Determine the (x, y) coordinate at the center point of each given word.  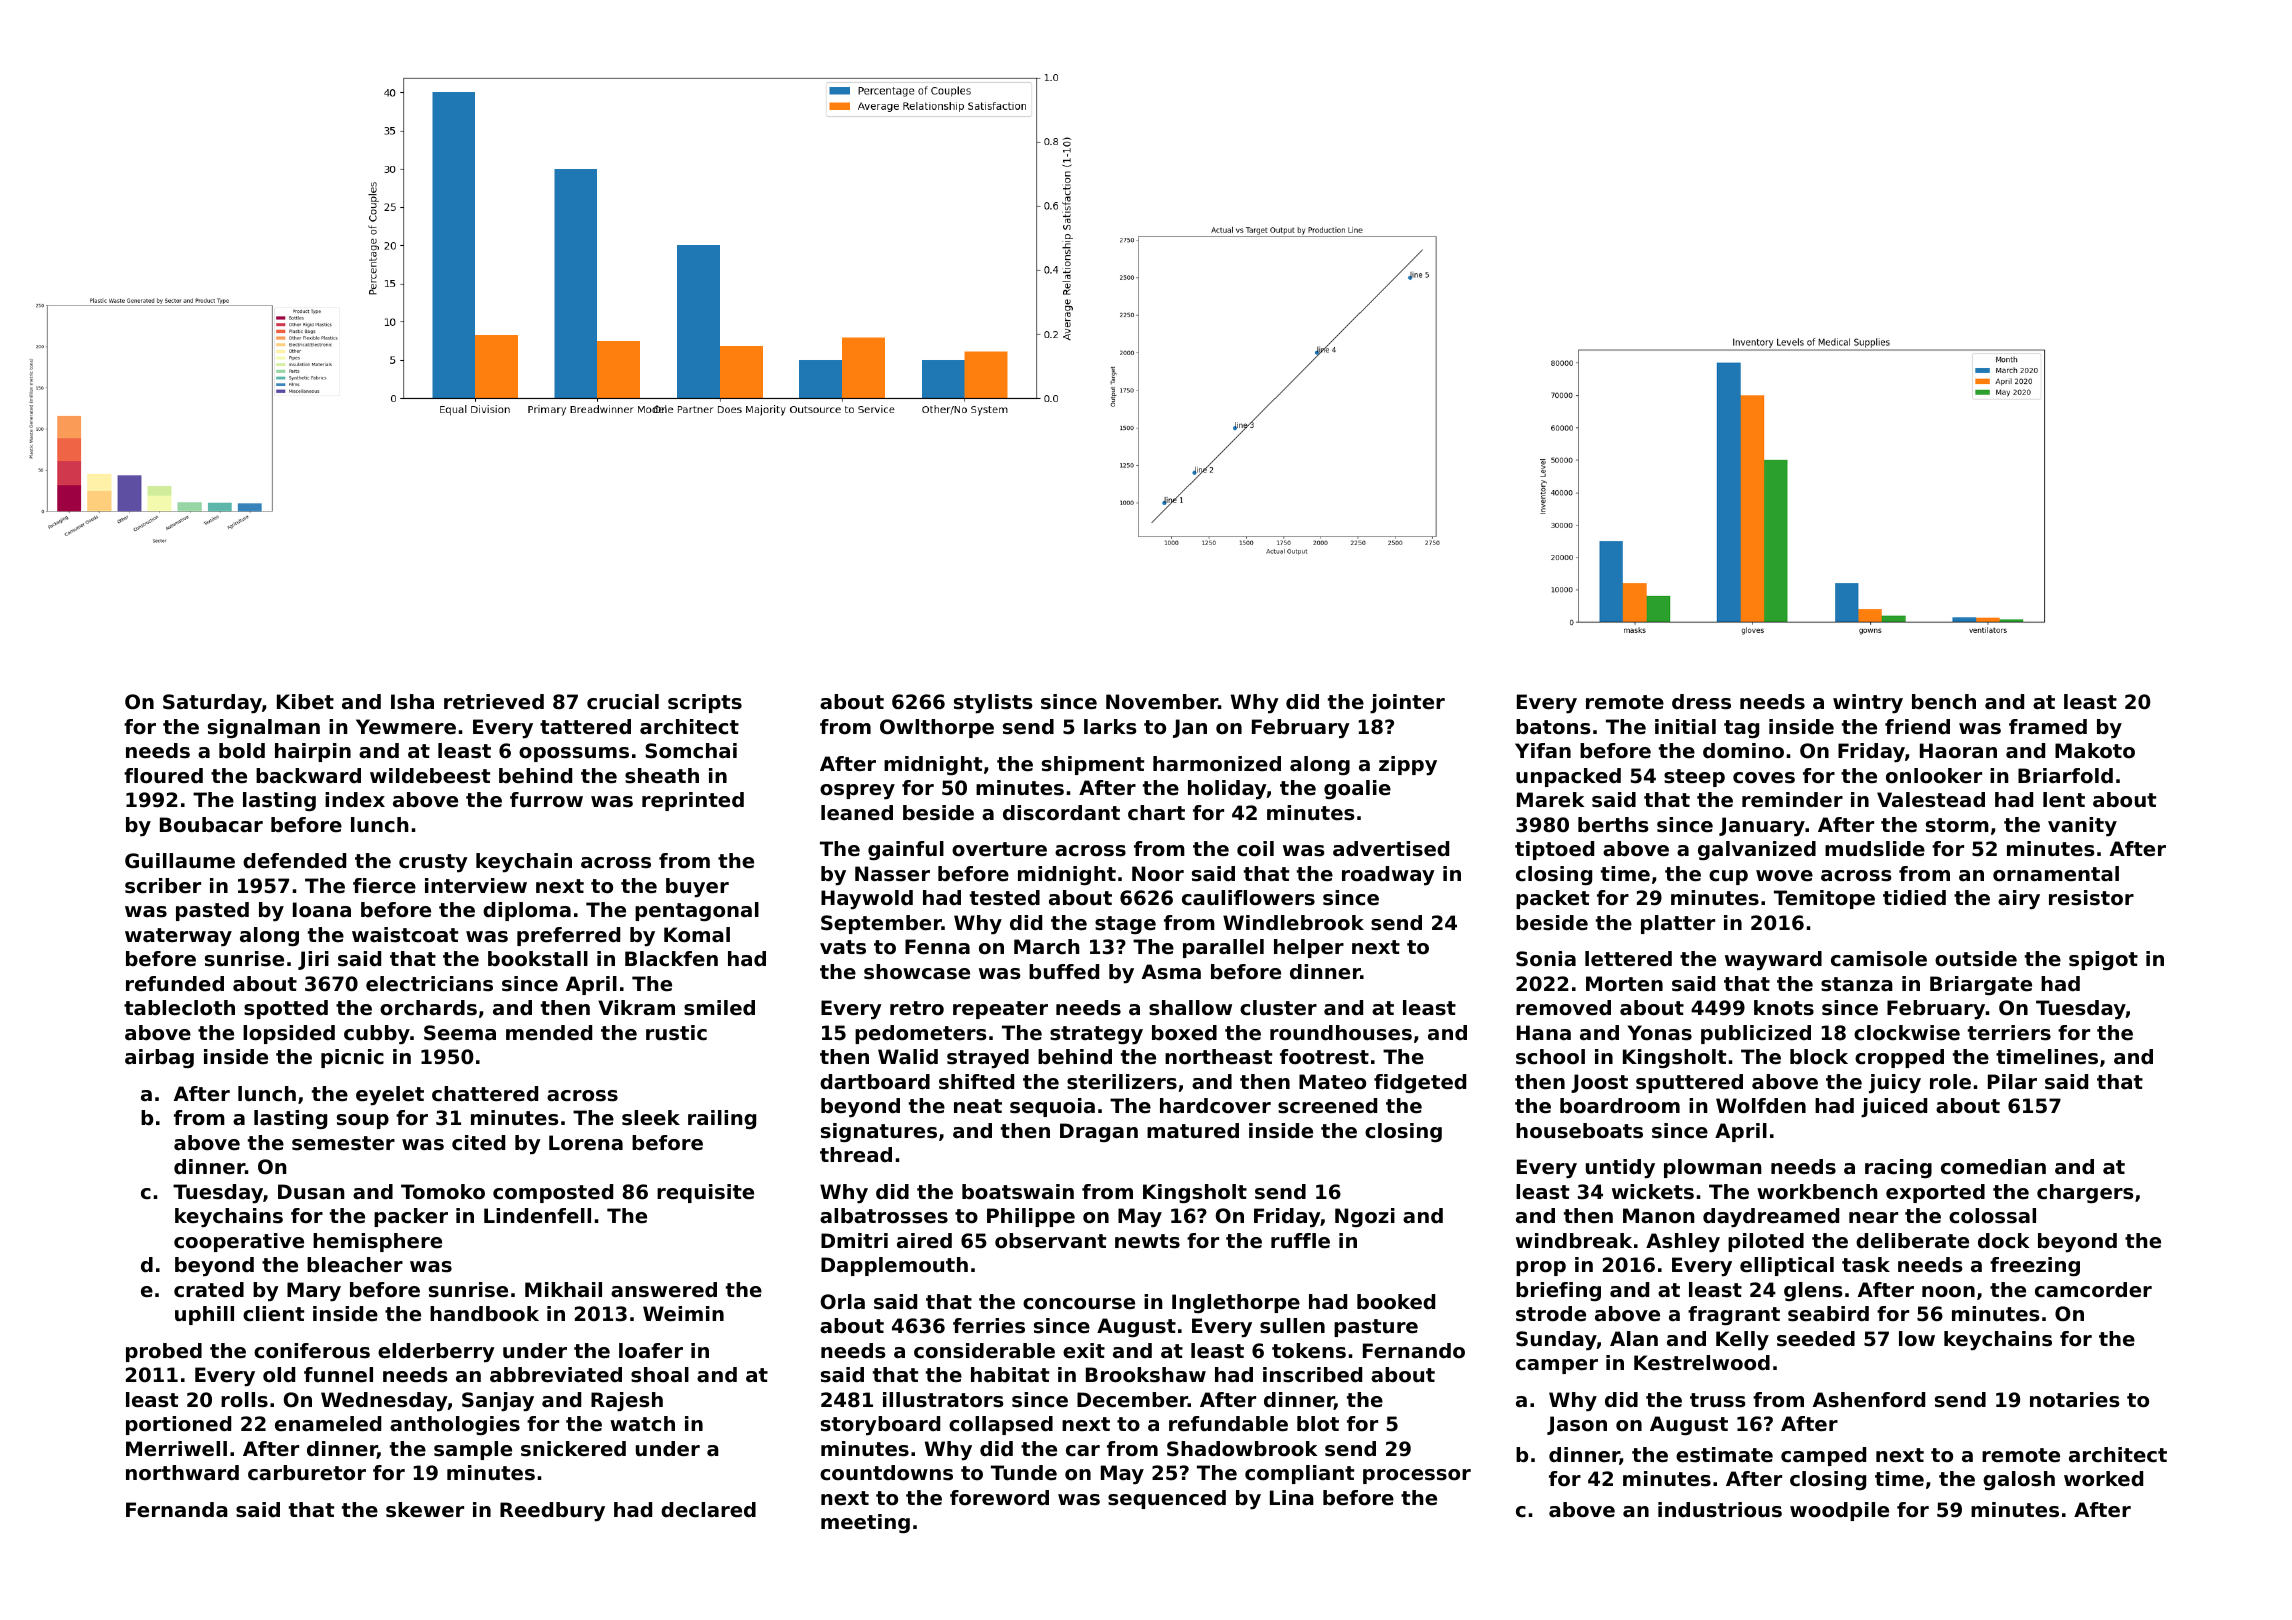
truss (1718, 1400)
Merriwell (176, 1449)
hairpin (313, 752)
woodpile (1839, 1511)
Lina (1292, 1497)
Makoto (2095, 750)
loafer (651, 1351)
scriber (163, 886)
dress (1701, 702)
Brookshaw (1146, 1375)
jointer (1407, 704)
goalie (1357, 789)
